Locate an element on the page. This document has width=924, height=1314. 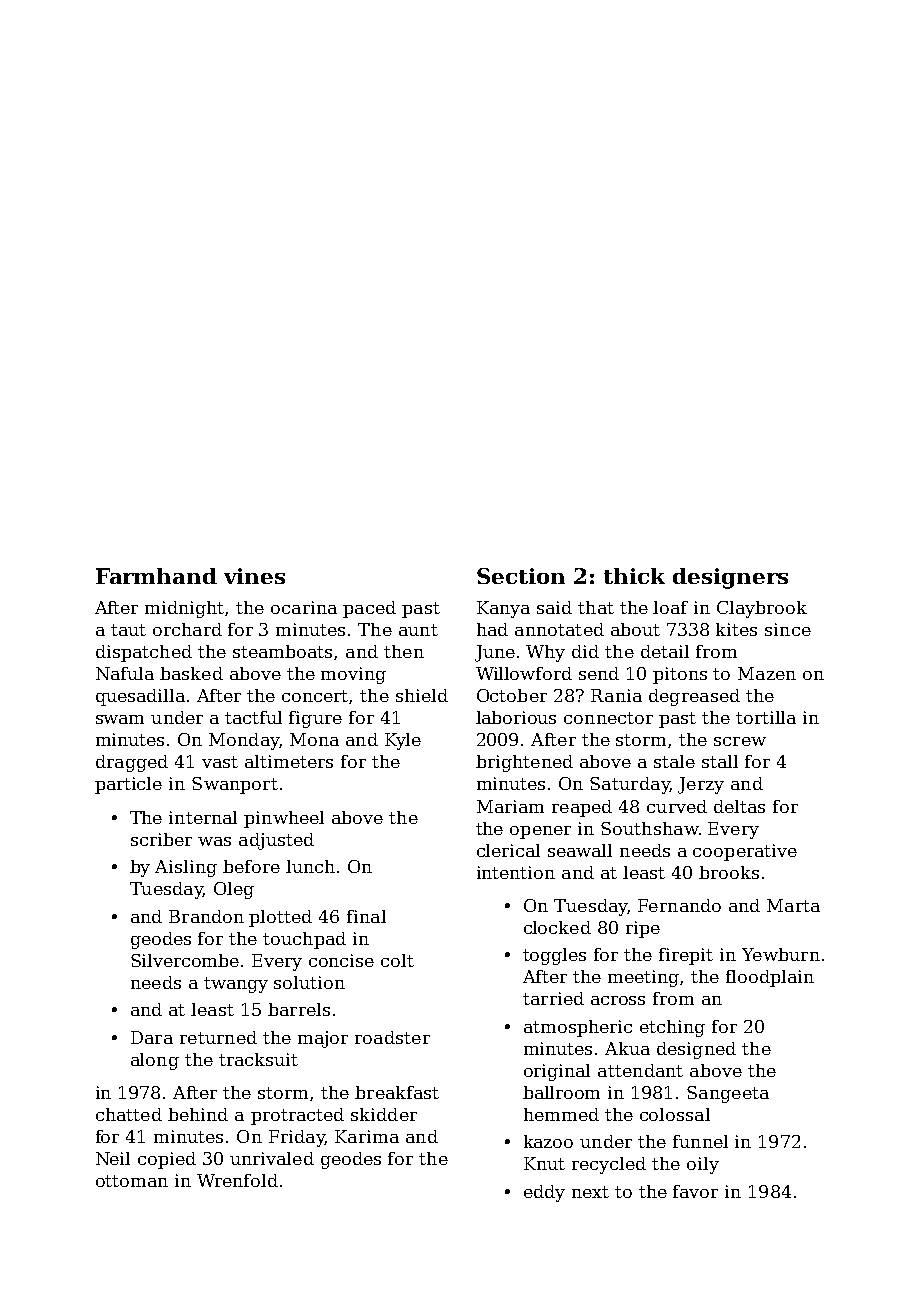
swam is located at coordinates (120, 719).
